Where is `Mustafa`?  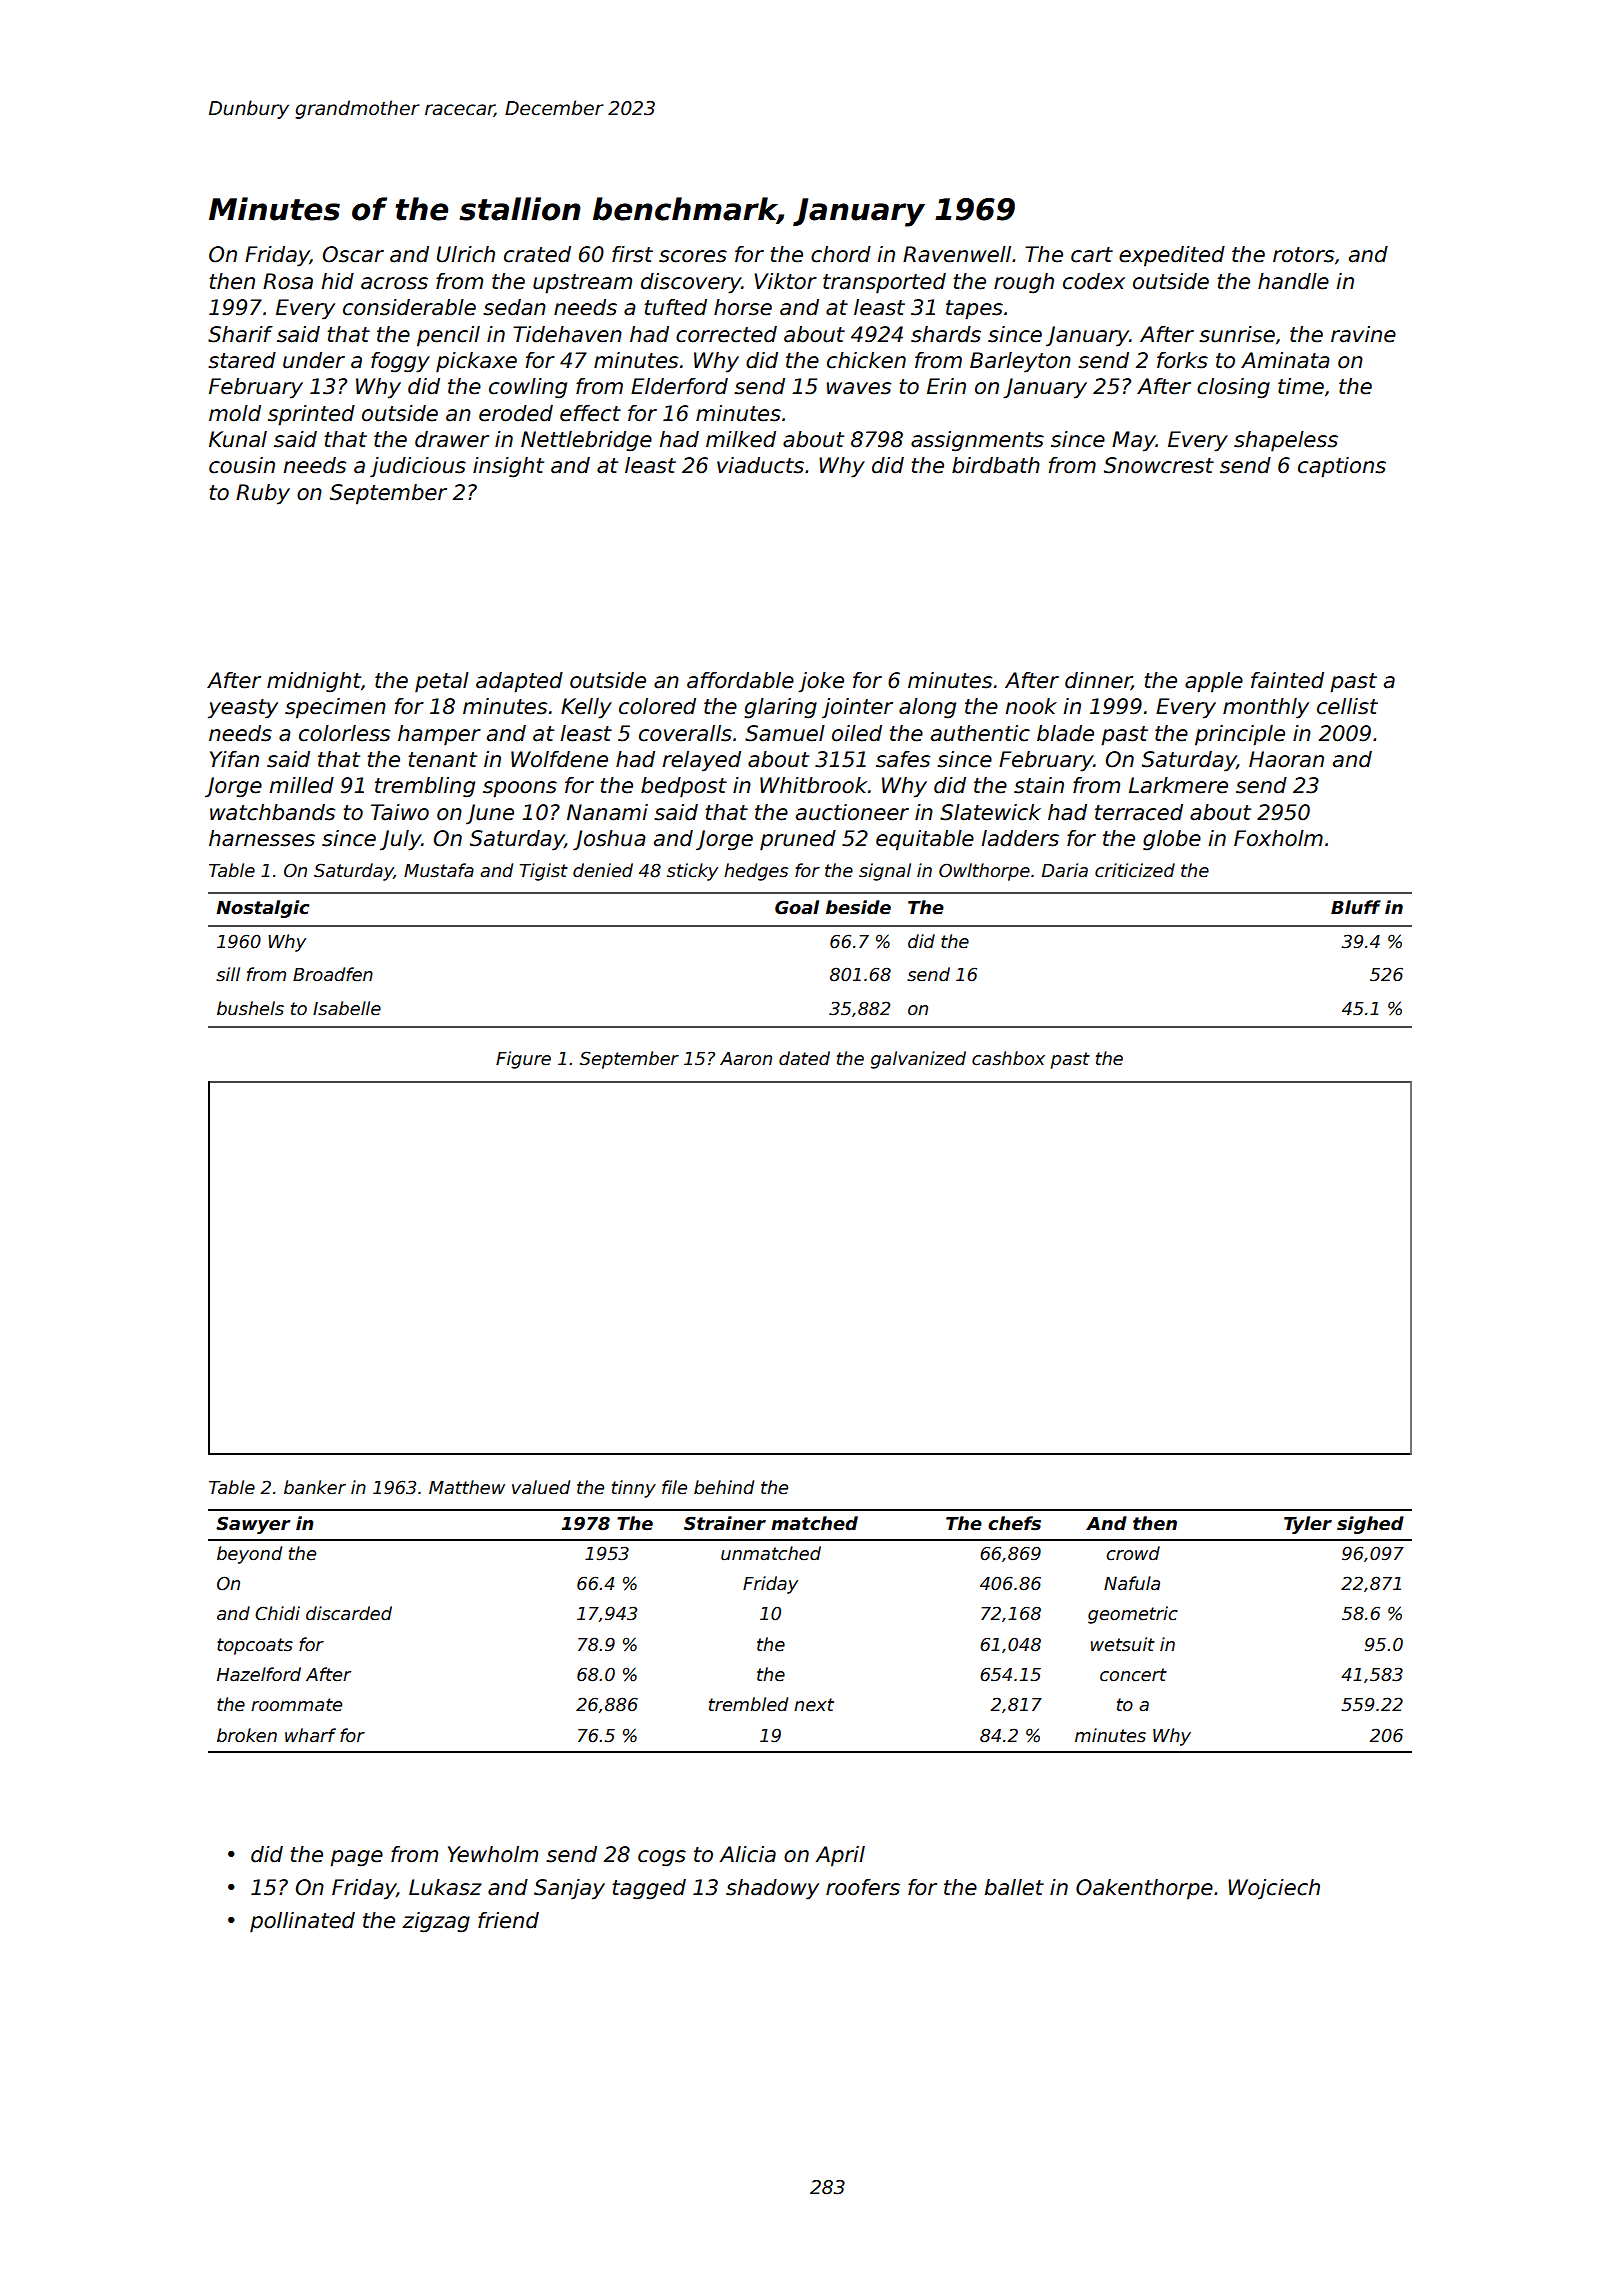 Mustafa is located at coordinates (439, 870).
